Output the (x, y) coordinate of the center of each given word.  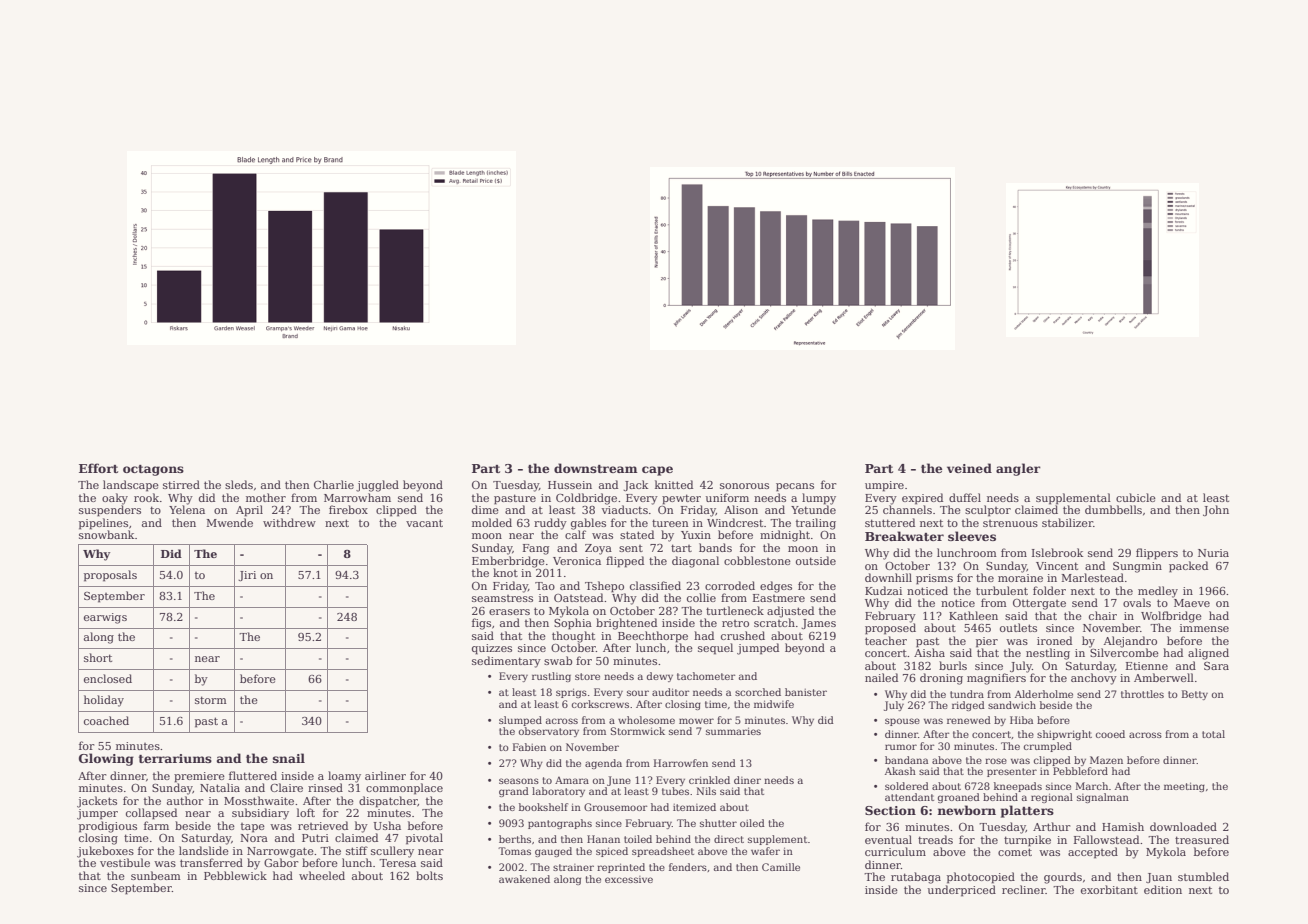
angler (1018, 469)
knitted (674, 484)
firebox (348, 509)
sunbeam (156, 875)
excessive (629, 879)
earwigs (105, 618)
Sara (1216, 666)
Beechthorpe (653, 637)
